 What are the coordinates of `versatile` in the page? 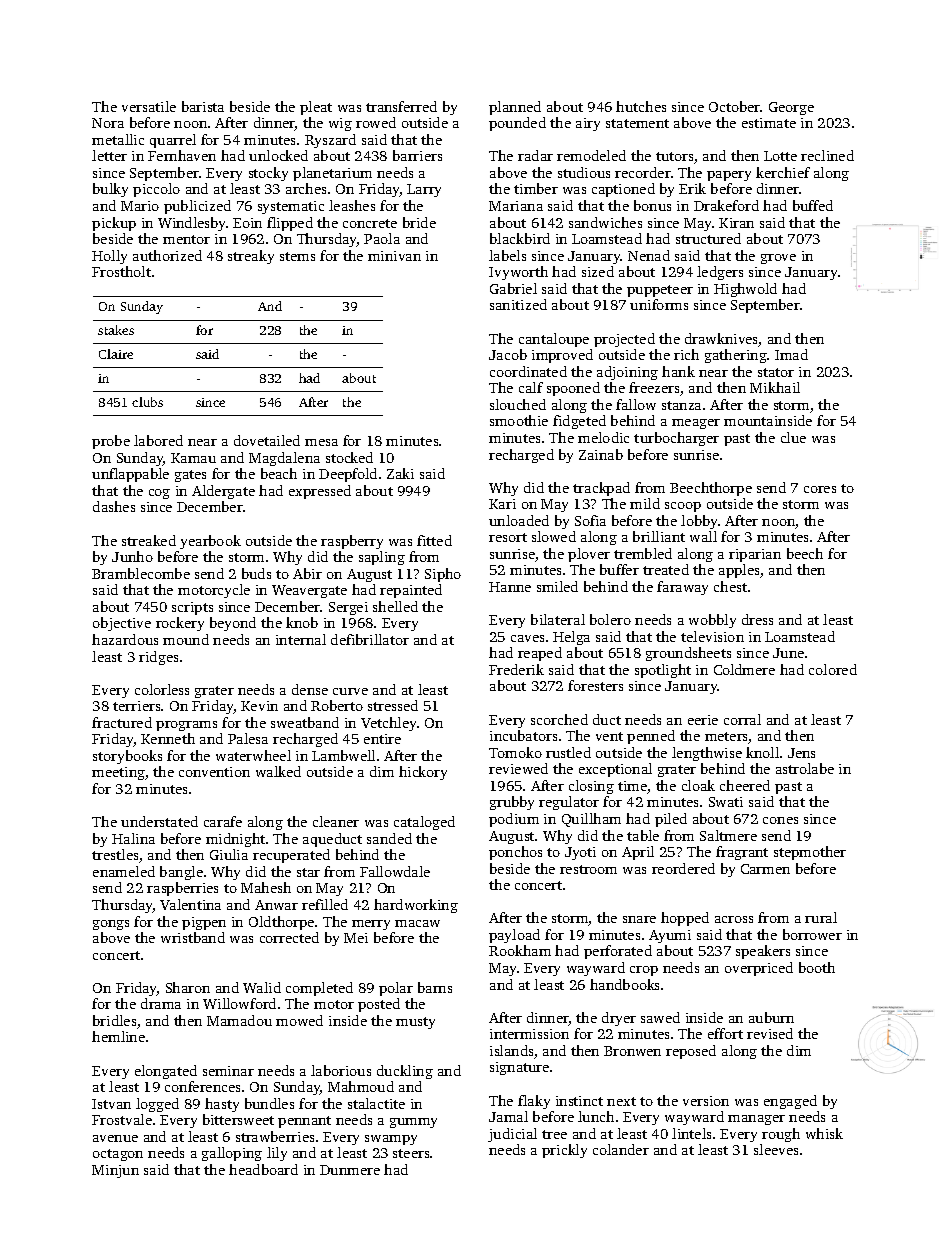 It's located at (149, 106).
